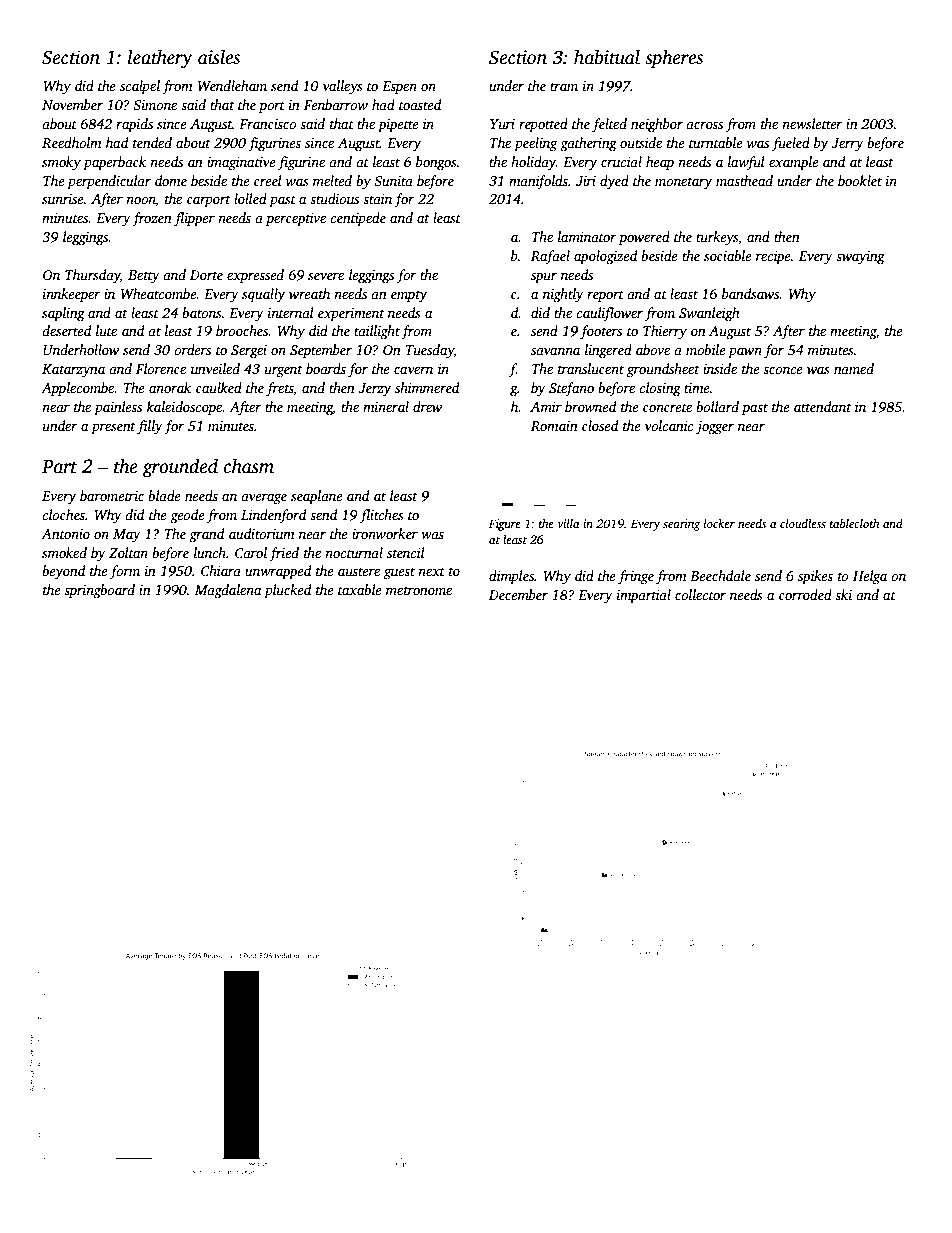 This document has width=952, height=1233. What do you see at coordinates (249, 466) in the document?
I see `chasm` at bounding box center [249, 466].
